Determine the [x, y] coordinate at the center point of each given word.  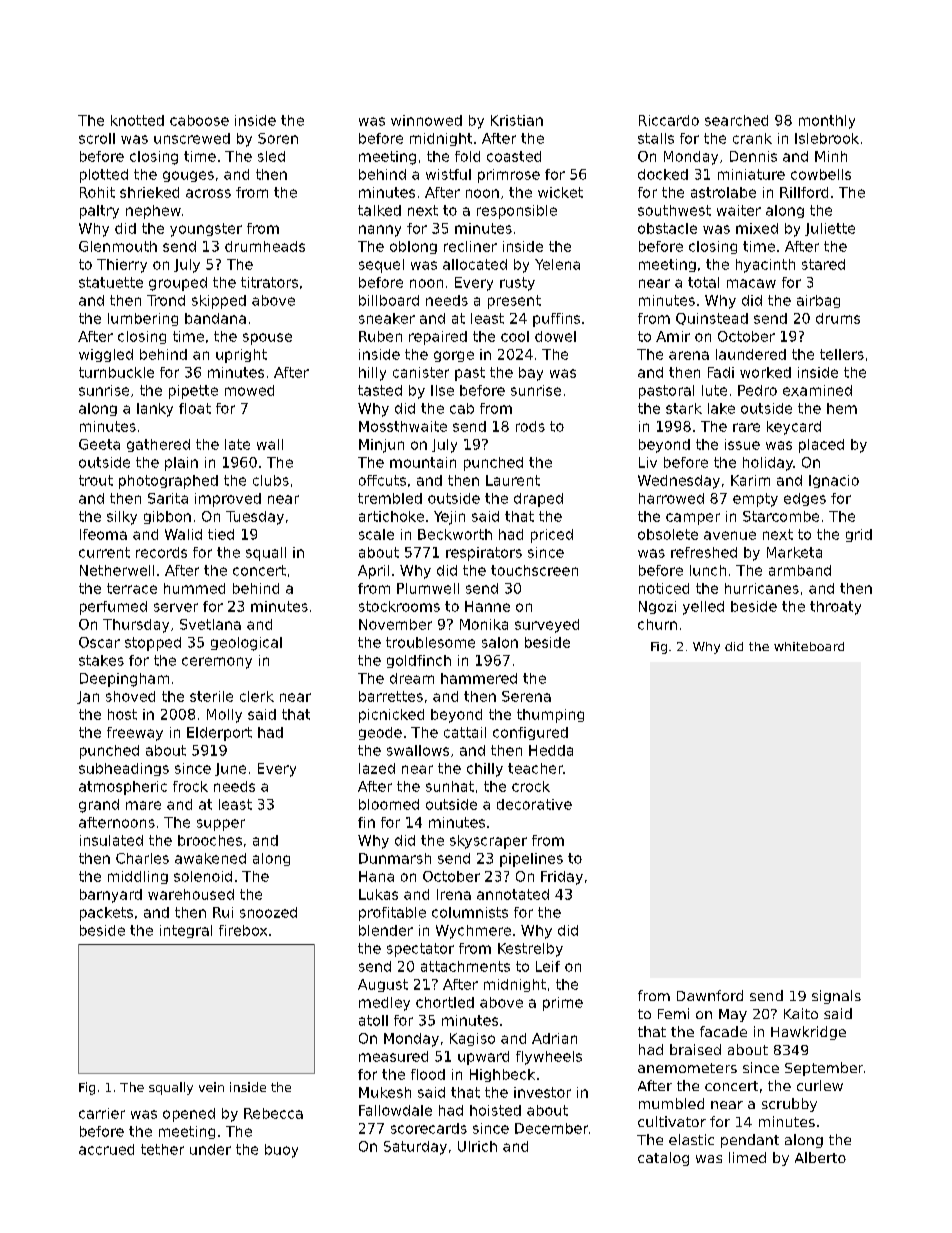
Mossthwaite [403, 426]
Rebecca [273, 1113]
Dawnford [710, 995]
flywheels [549, 1058]
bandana [215, 318]
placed [821, 446]
